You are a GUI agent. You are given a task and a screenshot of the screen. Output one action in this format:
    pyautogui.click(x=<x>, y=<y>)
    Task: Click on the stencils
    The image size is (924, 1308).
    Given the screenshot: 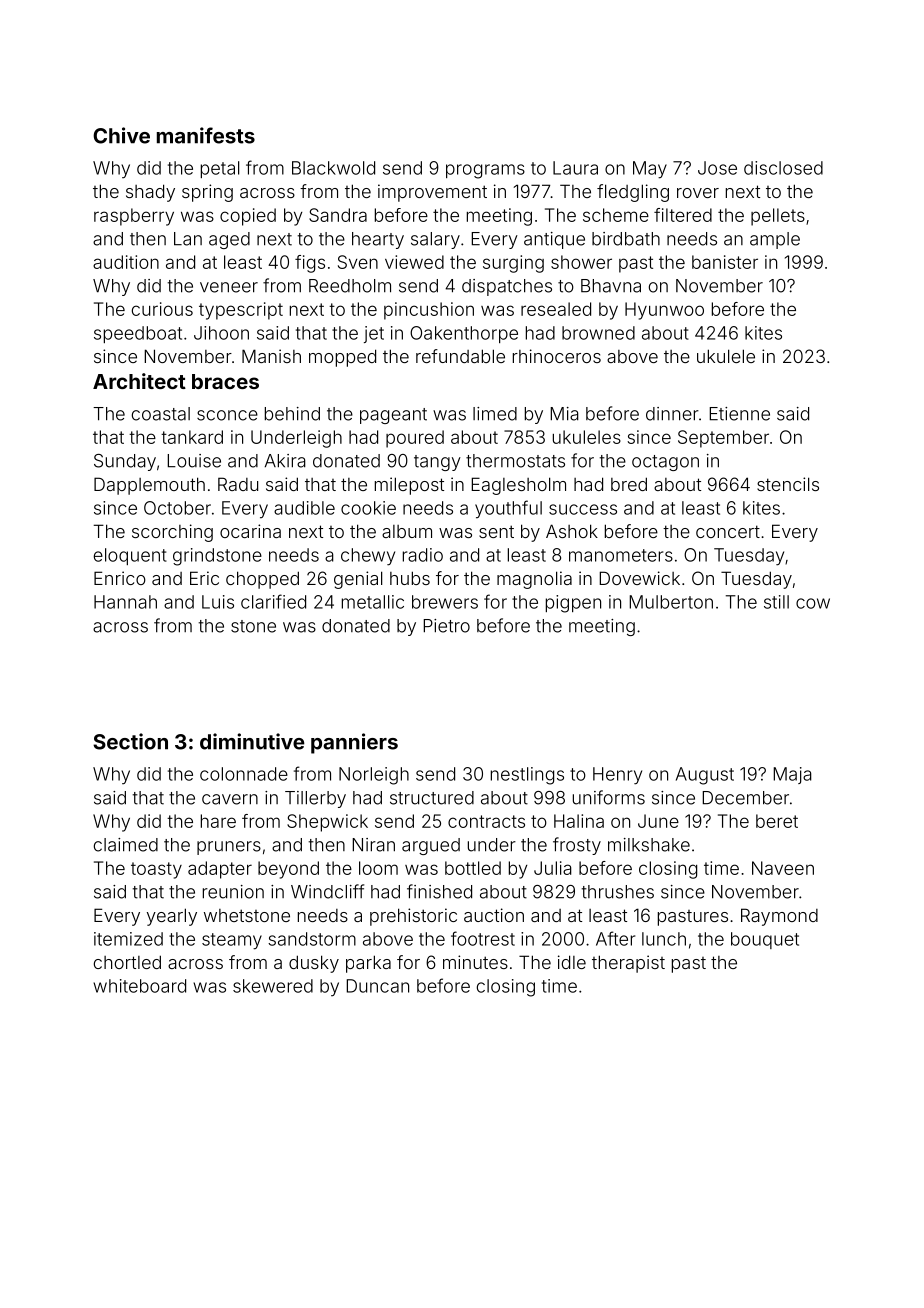 What is the action you would take?
    pyautogui.click(x=788, y=484)
